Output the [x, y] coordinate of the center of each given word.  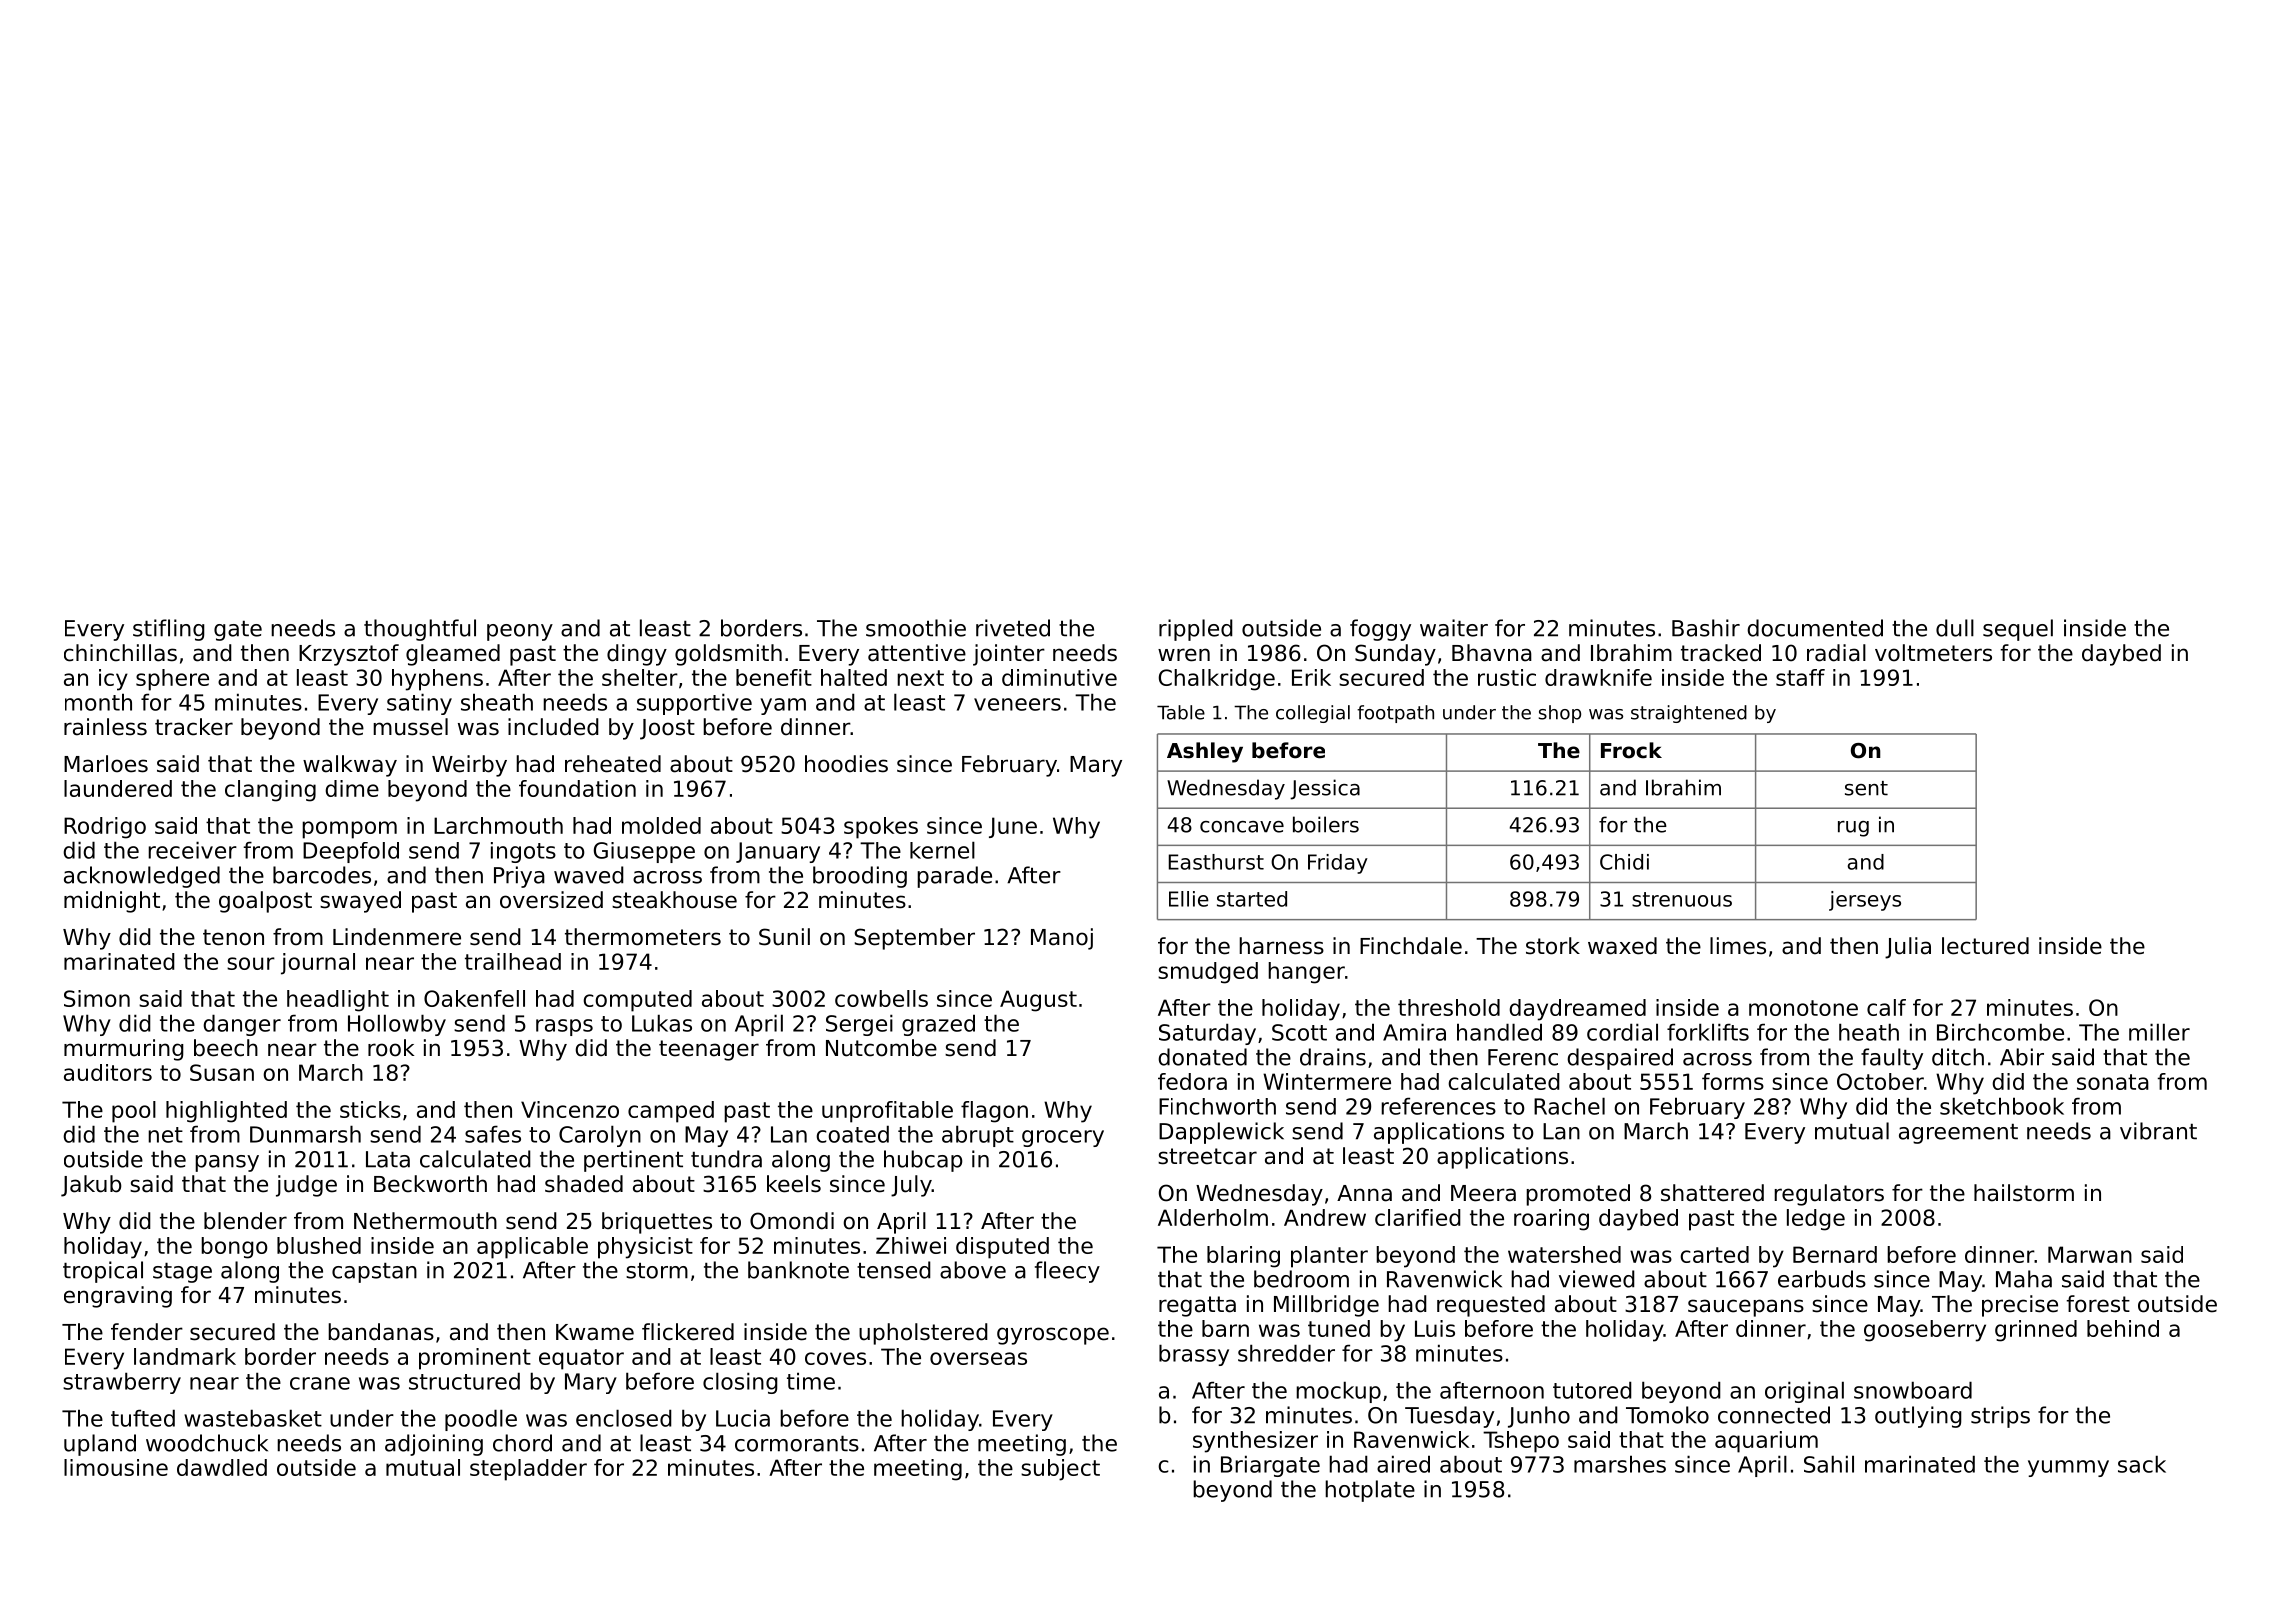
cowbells [881, 998]
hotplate [1370, 1491]
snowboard [1913, 1390]
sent [1866, 788]
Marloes [106, 764]
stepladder [528, 1470]
